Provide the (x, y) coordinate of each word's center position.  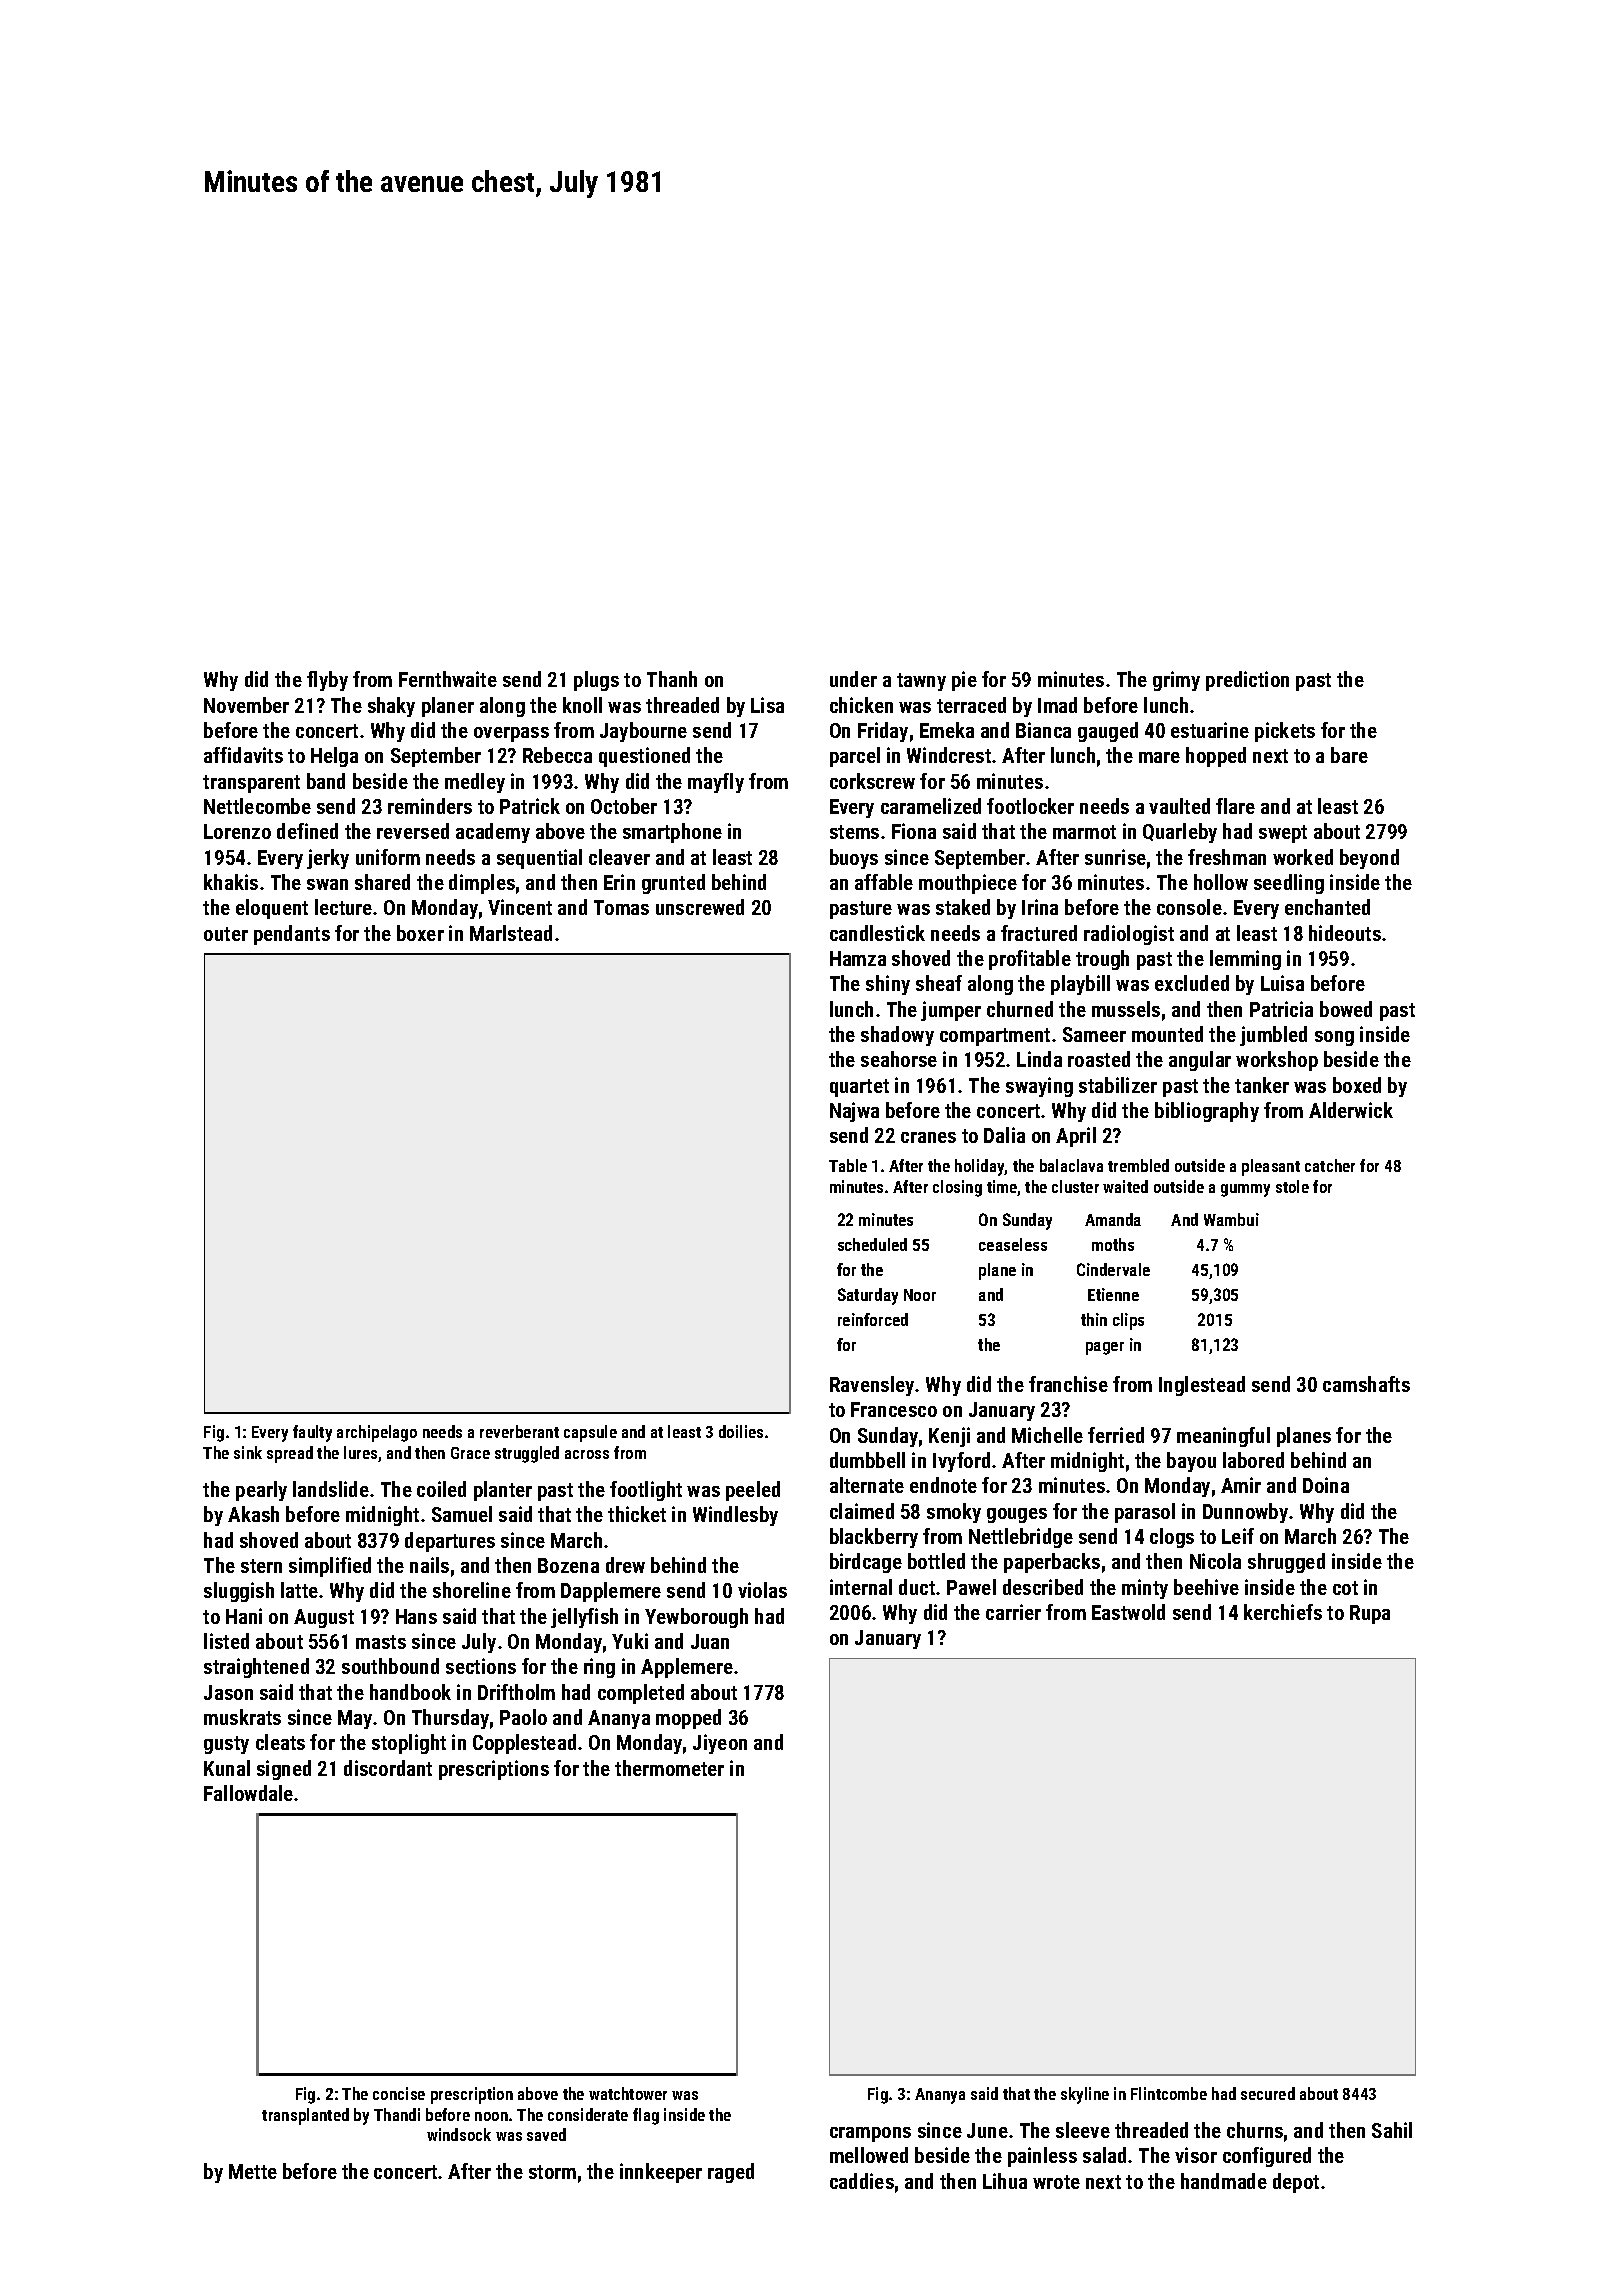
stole (1292, 1186)
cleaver (619, 857)
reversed (413, 831)
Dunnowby (1245, 1513)
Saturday (868, 1296)
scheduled (872, 1244)
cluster (1075, 1186)
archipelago (377, 1433)
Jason (228, 1692)
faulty (312, 1433)
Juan (710, 1641)
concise (399, 2093)
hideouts (1345, 933)
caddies (862, 2181)
